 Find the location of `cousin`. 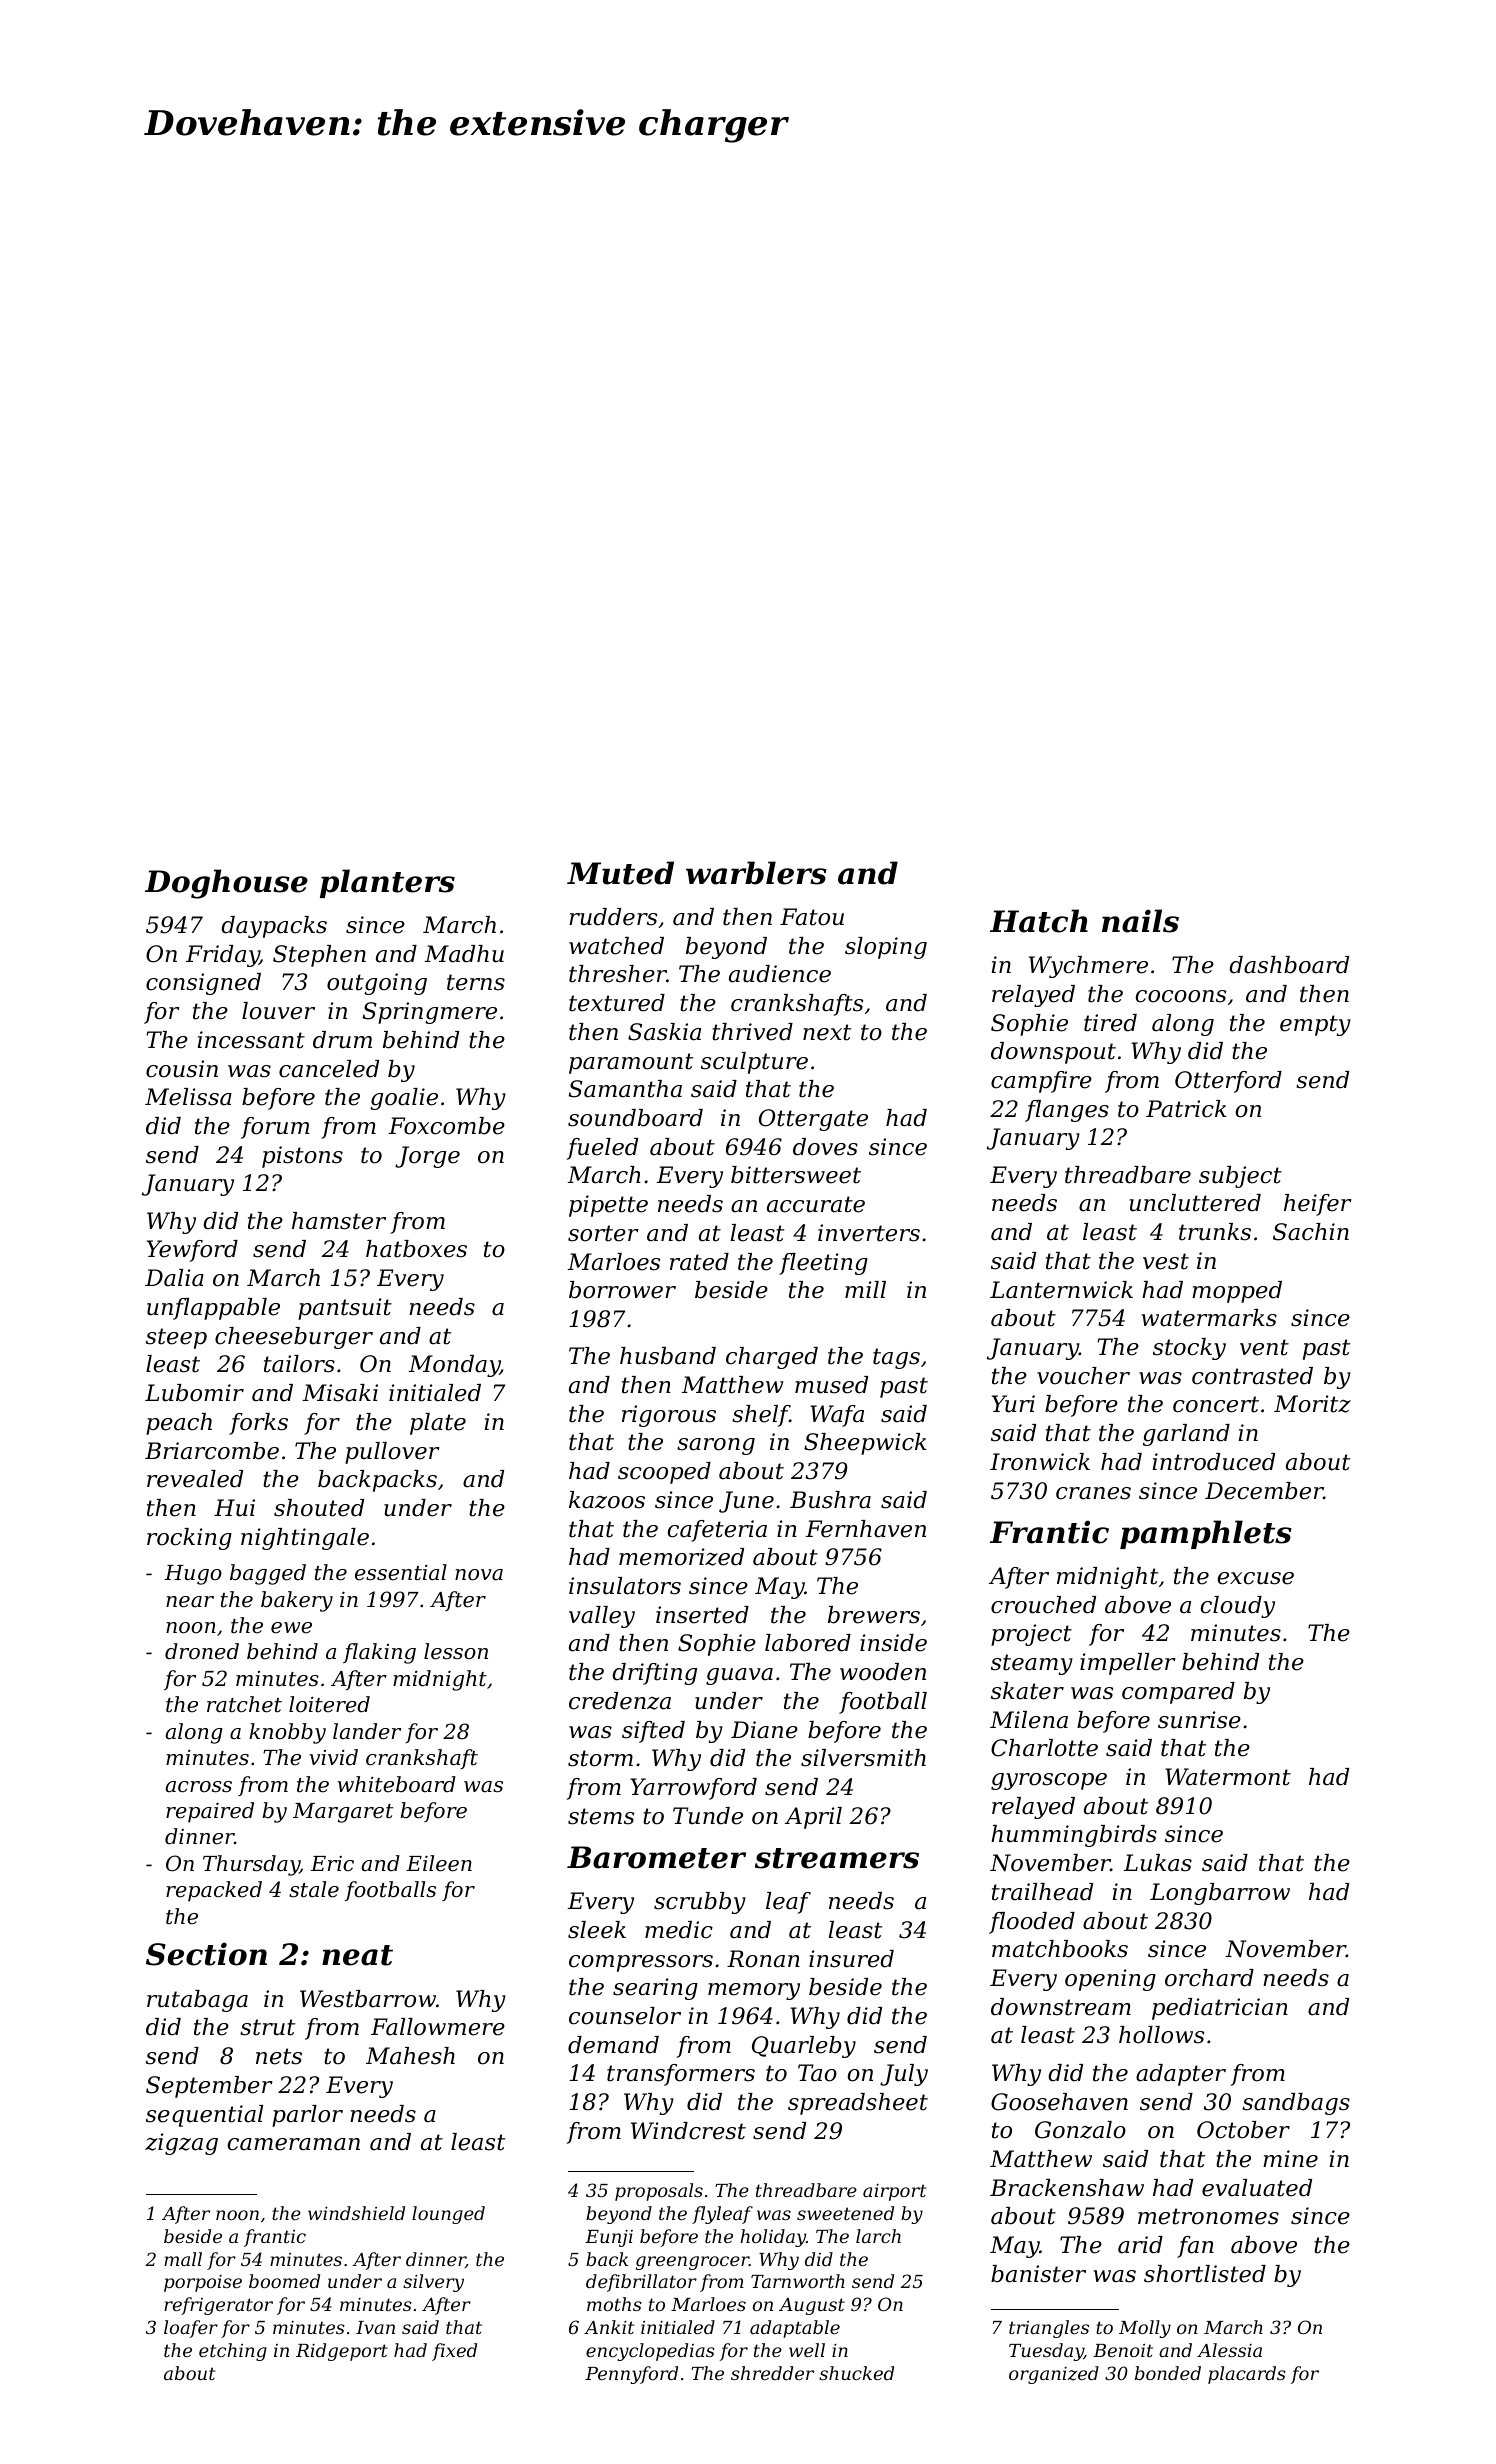

cousin is located at coordinates (182, 1069).
